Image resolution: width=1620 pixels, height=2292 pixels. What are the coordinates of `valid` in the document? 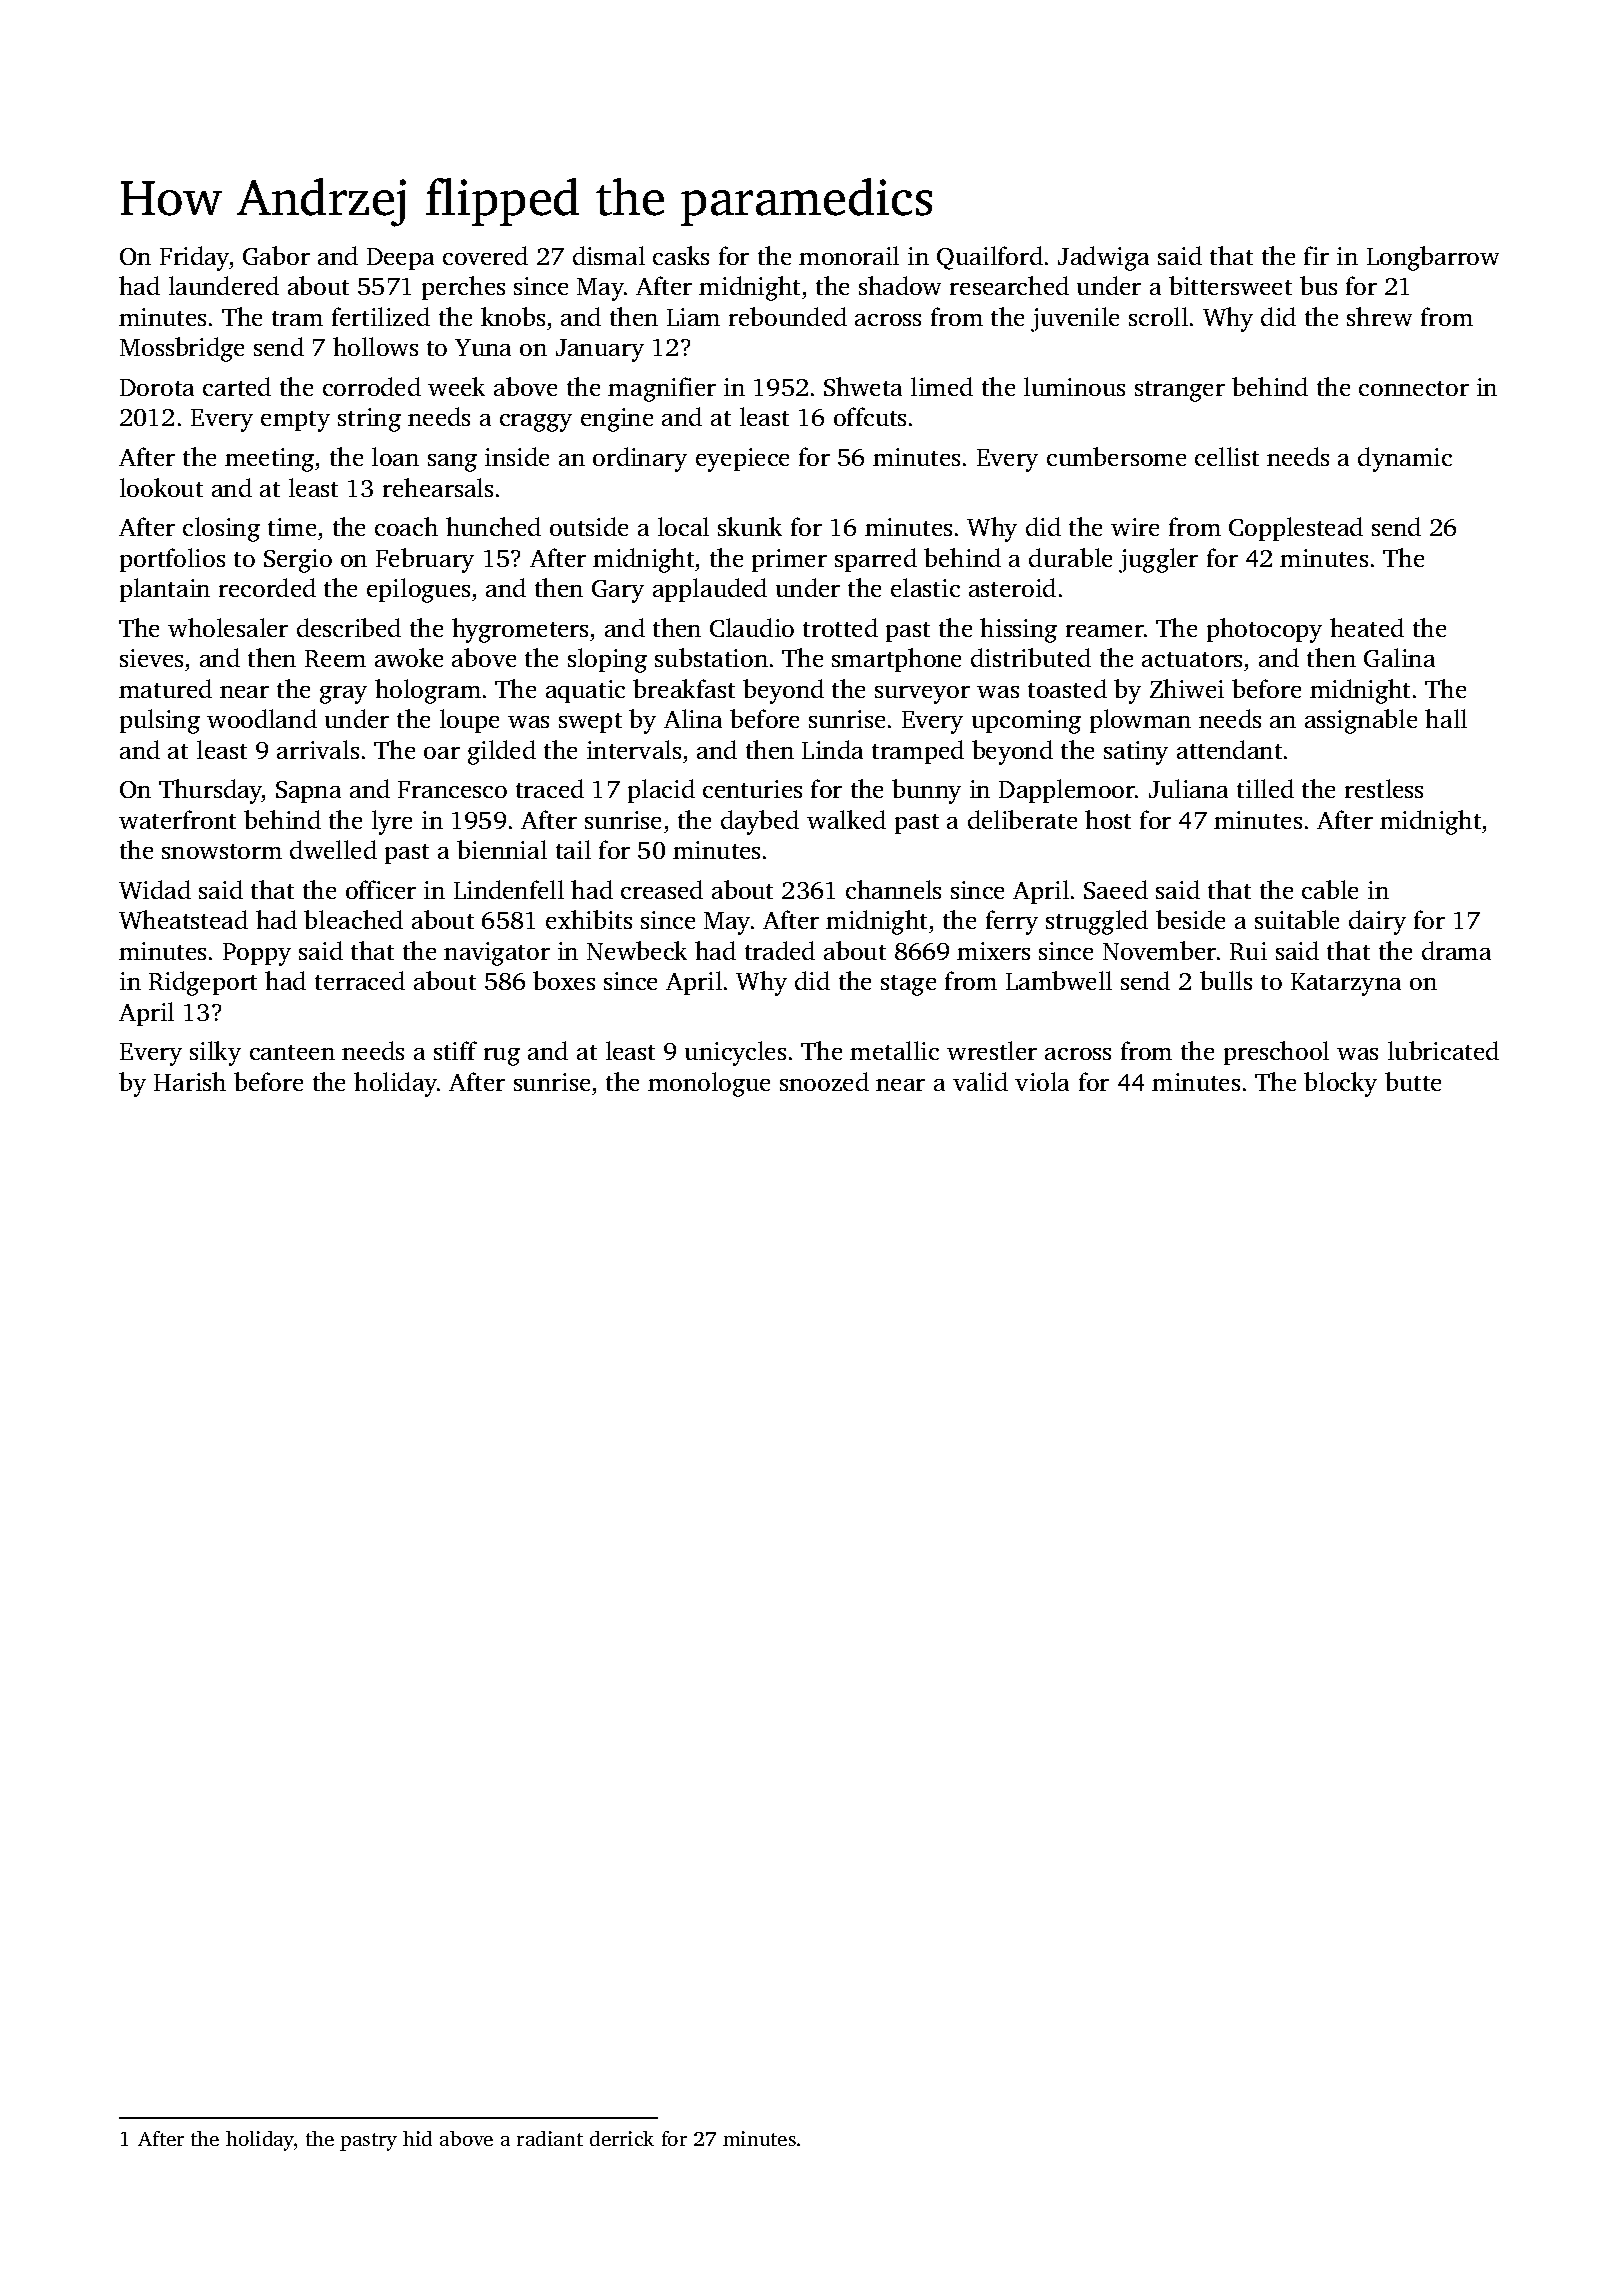 It's located at (980, 1081).
